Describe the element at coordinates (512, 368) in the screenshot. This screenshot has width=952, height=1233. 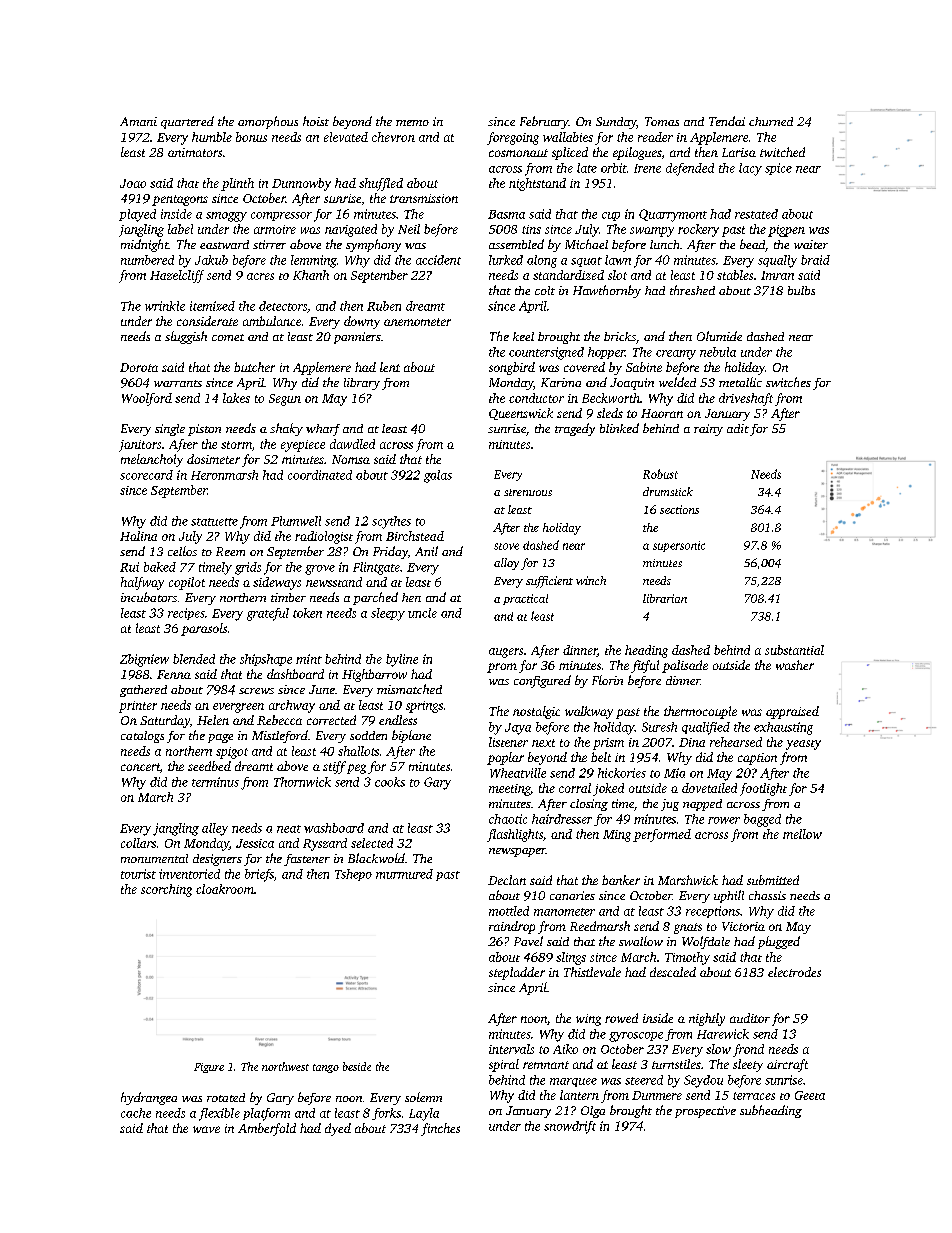
I see `songbird` at that location.
